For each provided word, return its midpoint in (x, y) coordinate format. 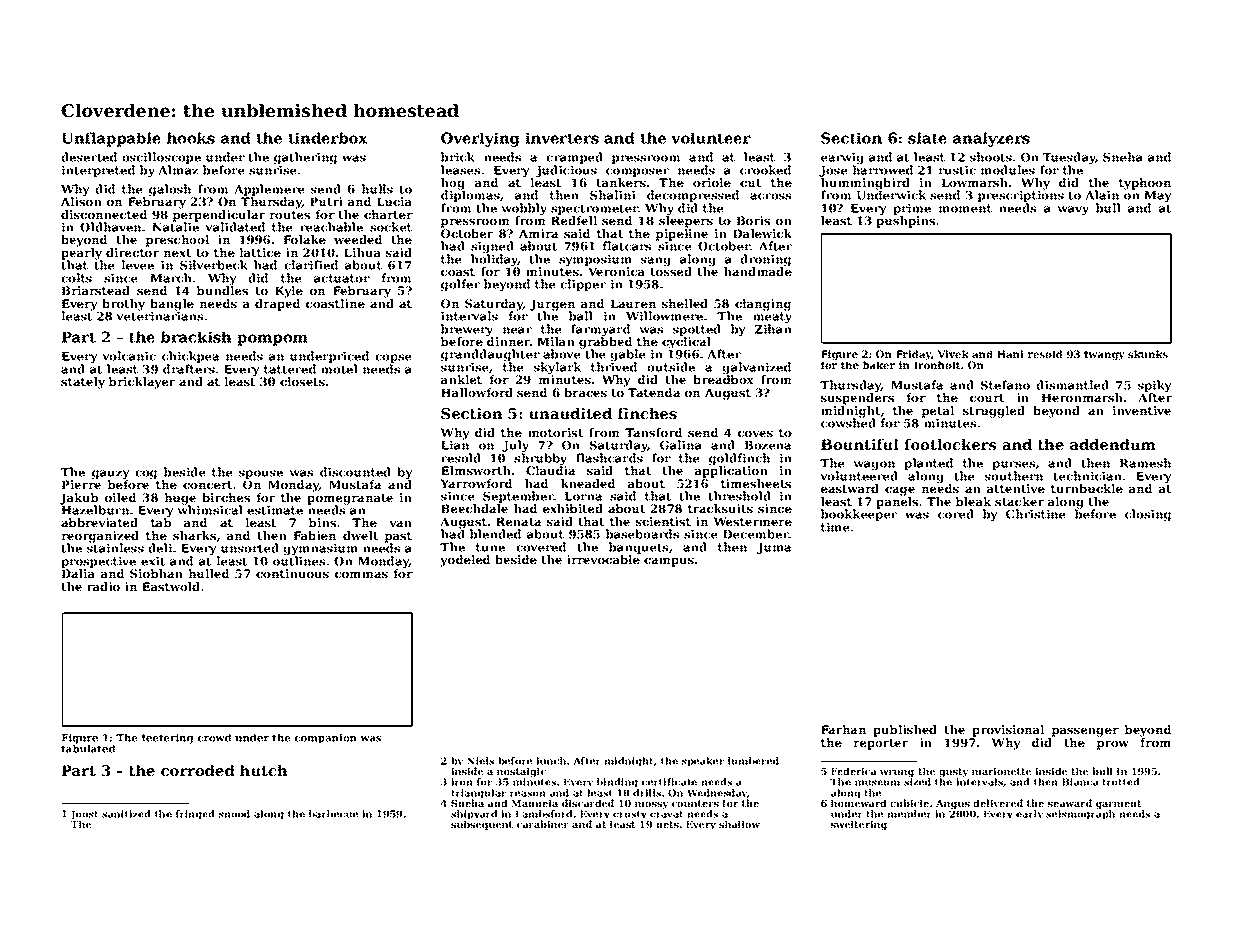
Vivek (953, 354)
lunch (551, 761)
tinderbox (328, 138)
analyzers (991, 139)
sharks (194, 535)
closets (302, 381)
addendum (1113, 444)
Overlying (480, 139)
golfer (460, 285)
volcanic (129, 356)
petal (938, 412)
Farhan (843, 729)
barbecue (333, 814)
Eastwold (171, 586)
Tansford (653, 432)
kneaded (588, 483)
